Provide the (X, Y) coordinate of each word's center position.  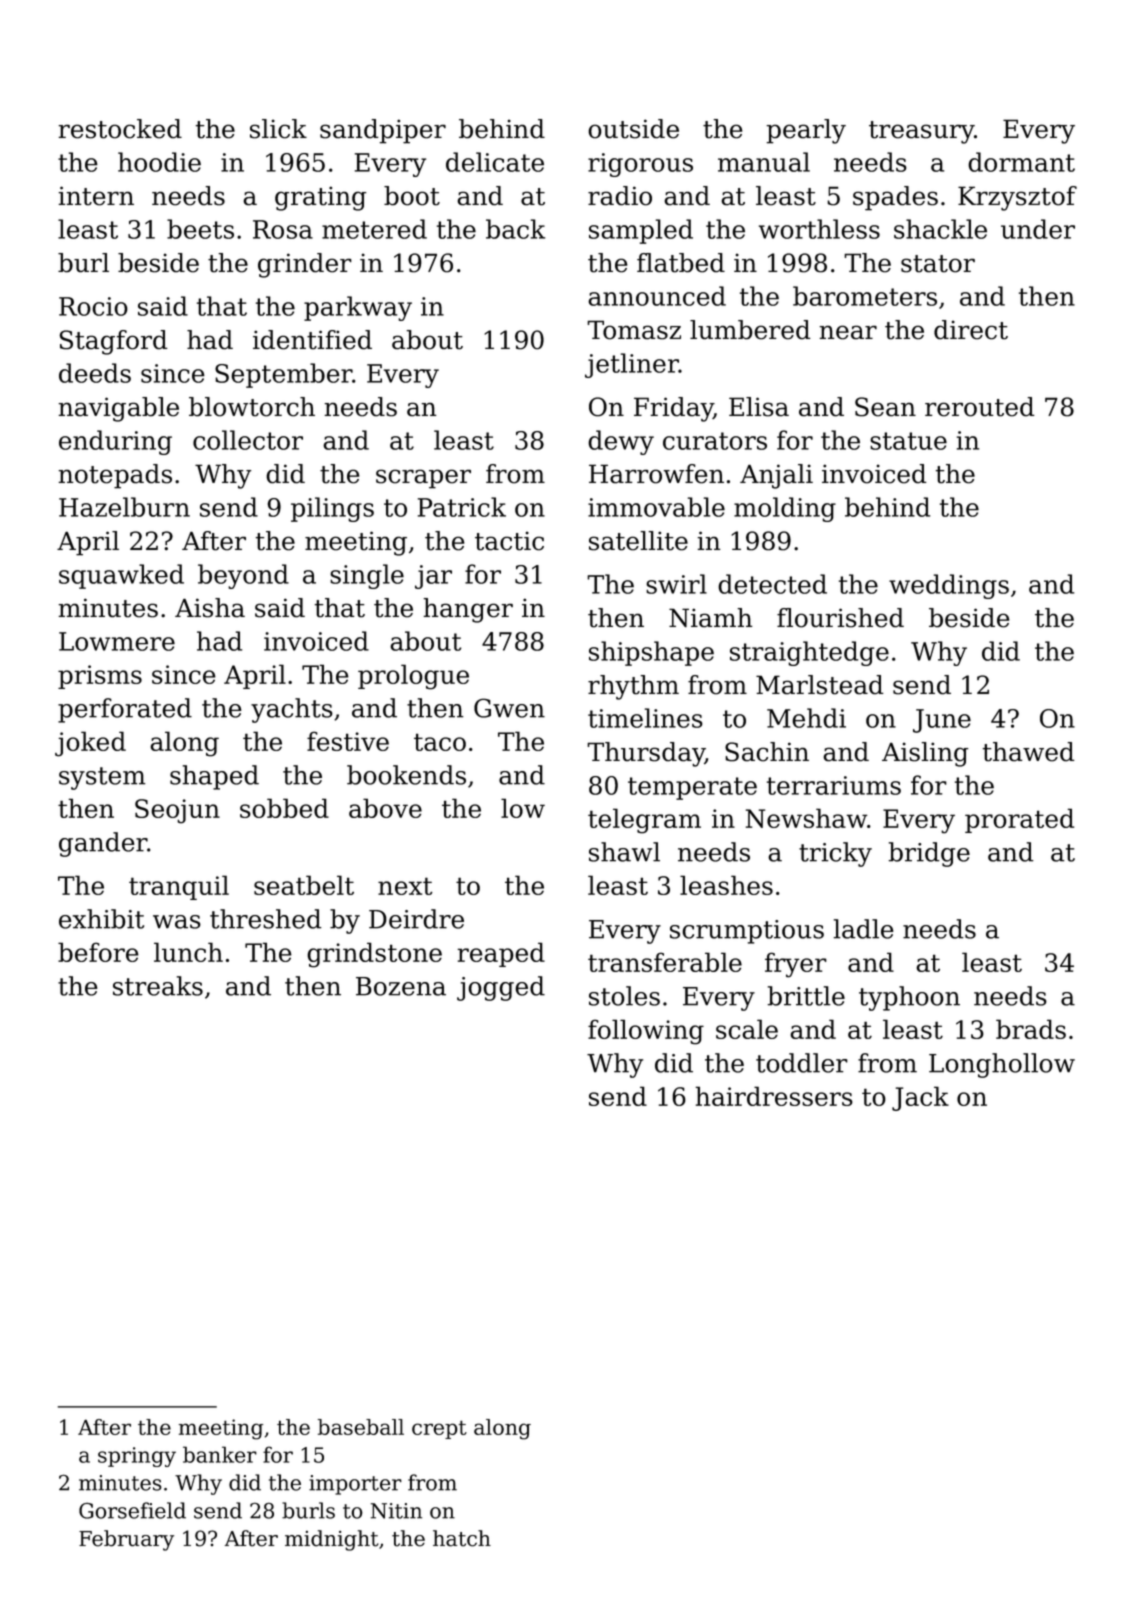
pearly (806, 131)
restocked (120, 129)
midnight (332, 1540)
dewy (621, 442)
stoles (624, 996)
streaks (158, 986)
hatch (462, 1538)
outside (633, 129)
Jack (920, 1098)
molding (785, 509)
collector (248, 440)
